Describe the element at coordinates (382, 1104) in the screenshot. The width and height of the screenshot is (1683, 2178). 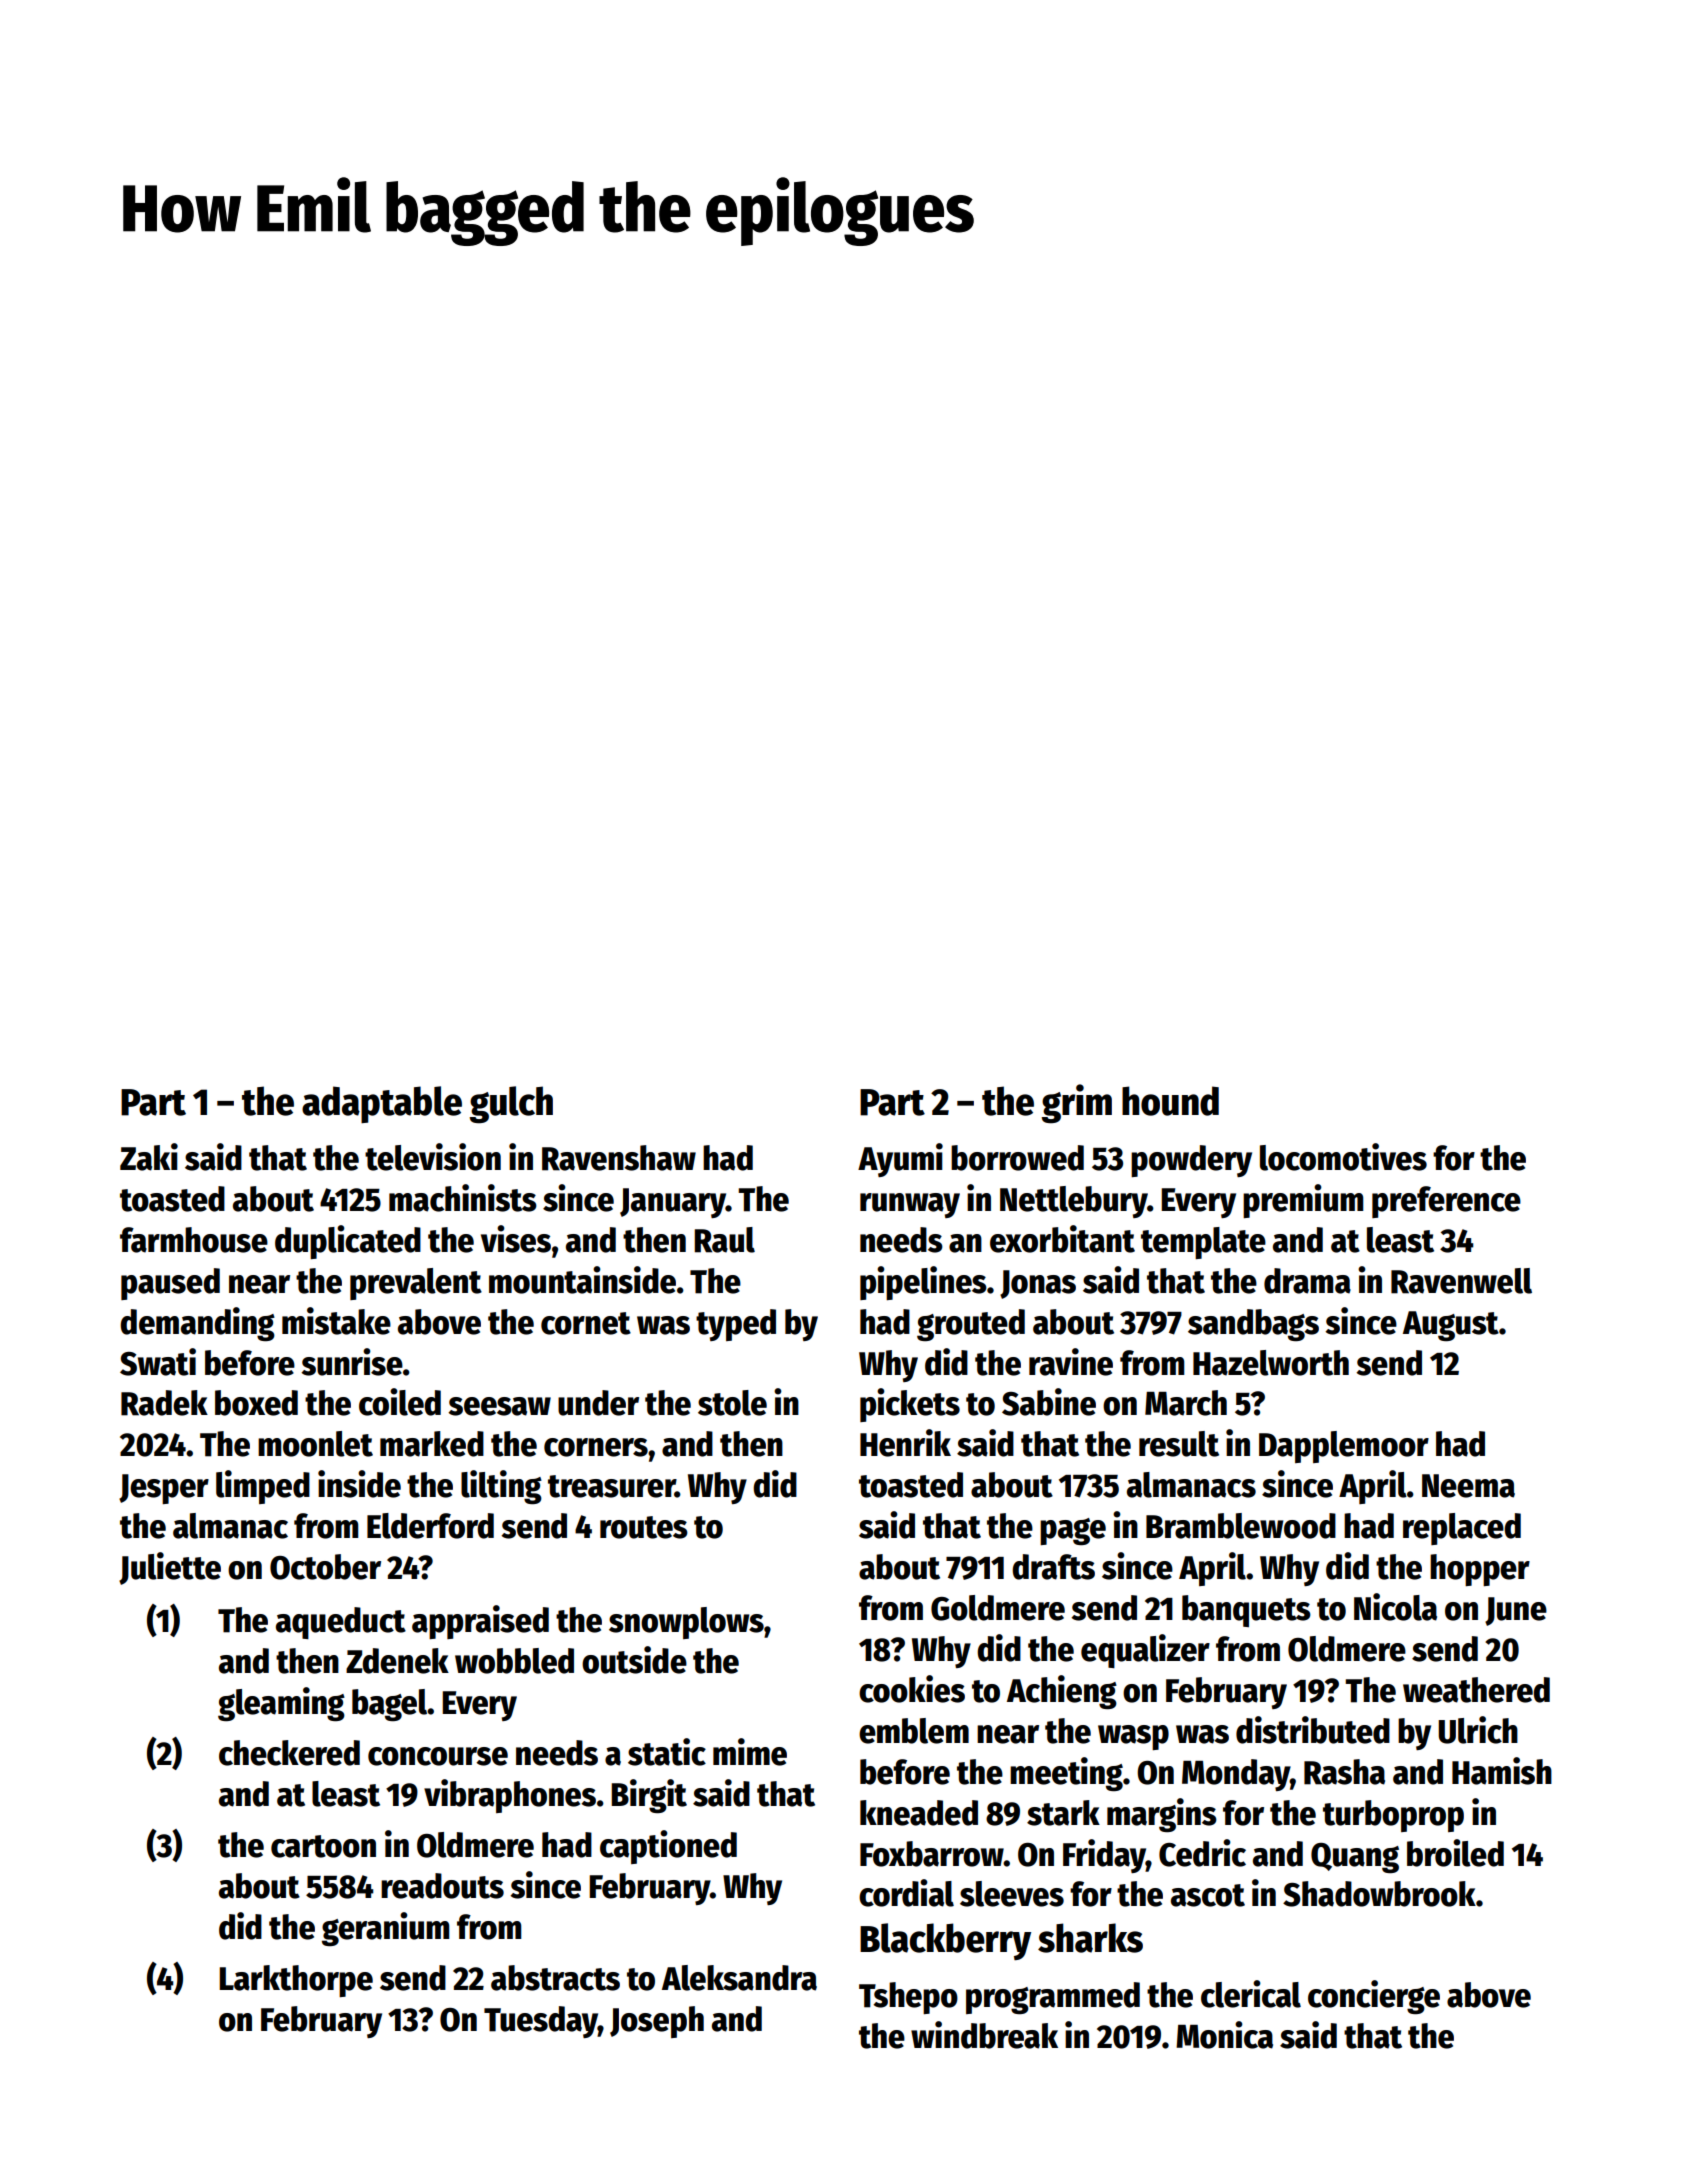
I see `adaptable` at that location.
